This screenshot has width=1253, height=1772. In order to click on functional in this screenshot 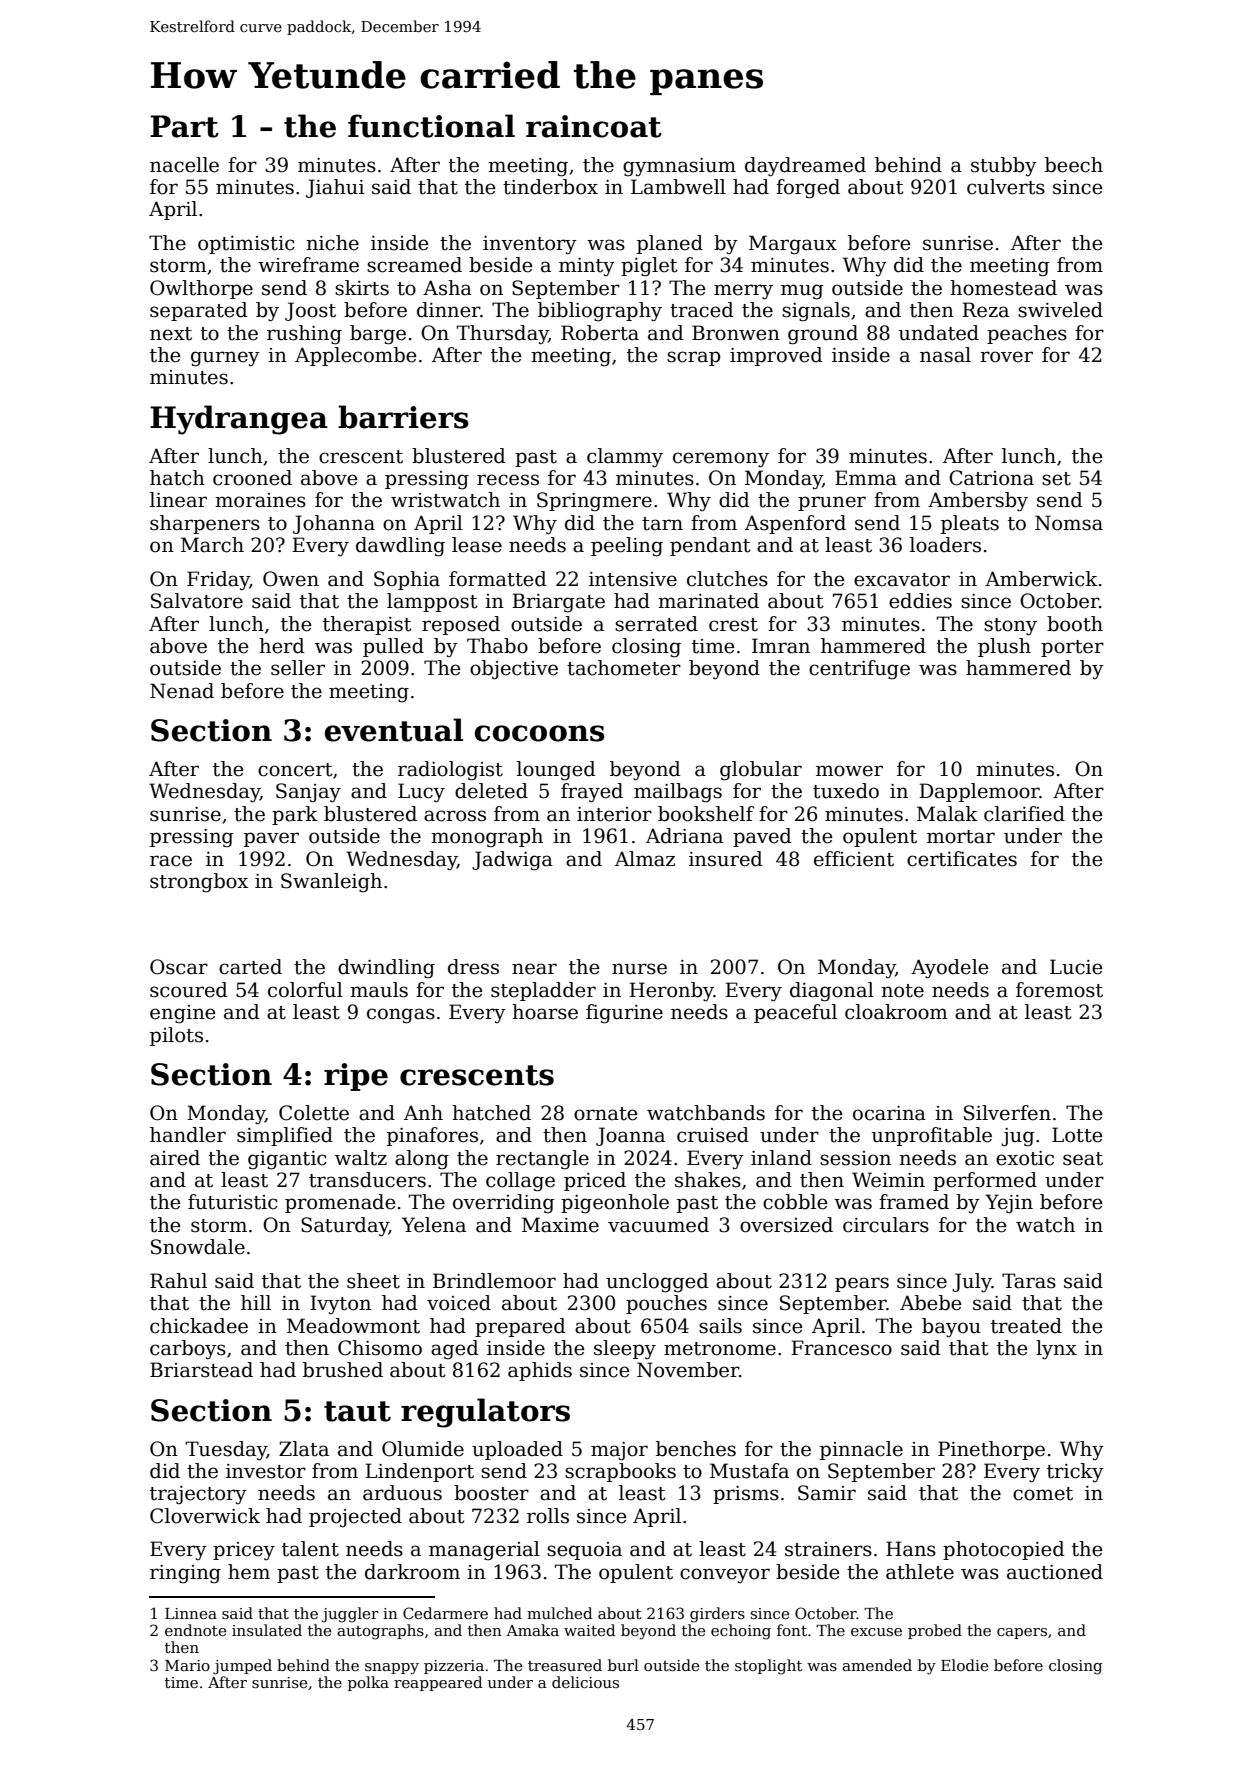, I will do `click(431, 126)`.
